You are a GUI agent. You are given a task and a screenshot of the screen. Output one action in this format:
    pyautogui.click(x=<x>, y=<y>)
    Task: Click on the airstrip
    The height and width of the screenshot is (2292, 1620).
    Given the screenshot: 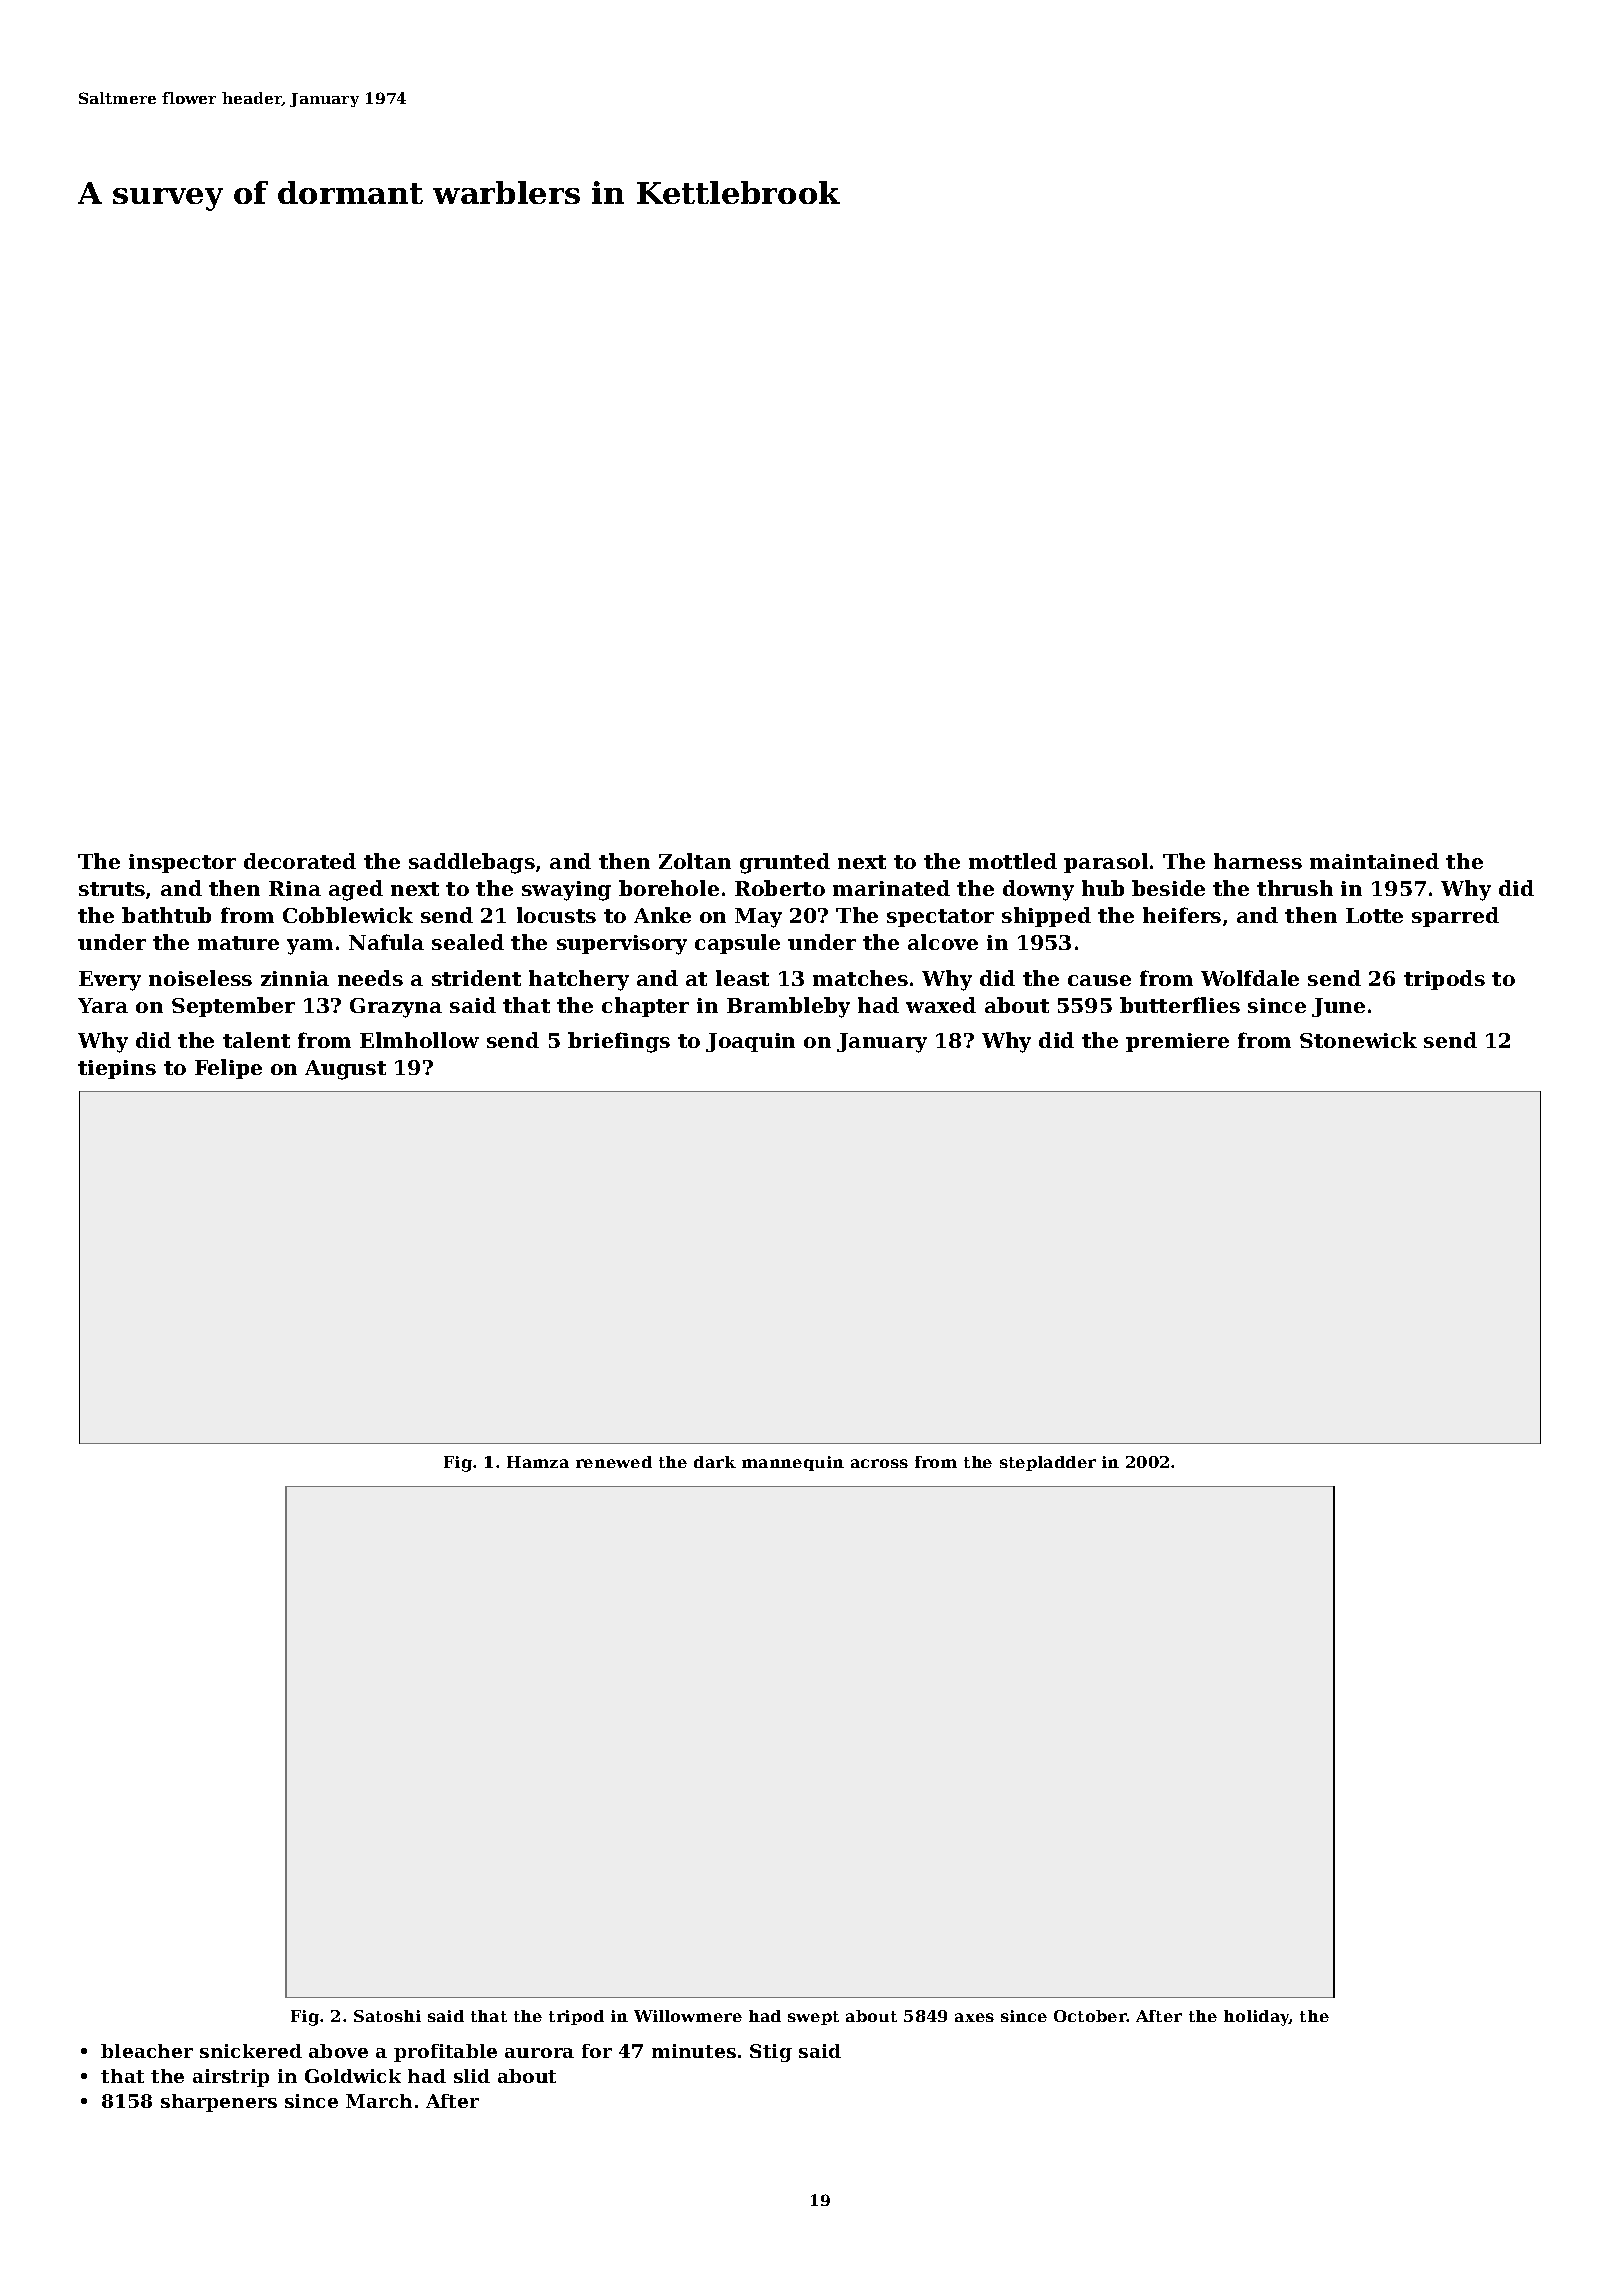 What is the action you would take?
    pyautogui.click(x=231, y=2078)
